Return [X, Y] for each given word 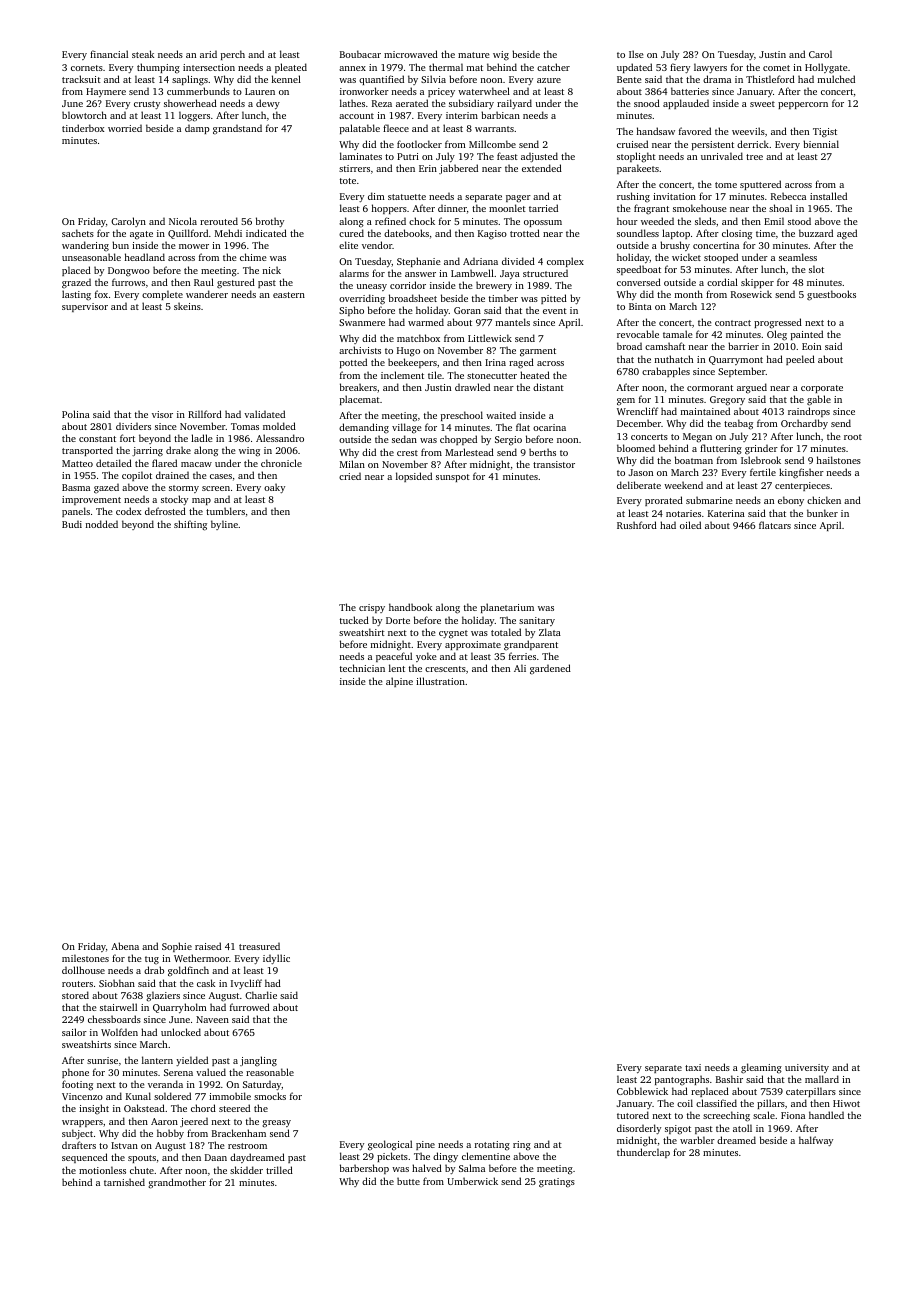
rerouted [219, 221]
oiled [690, 525]
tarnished [124, 1182]
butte [408, 1181]
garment [538, 352]
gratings [557, 1183]
